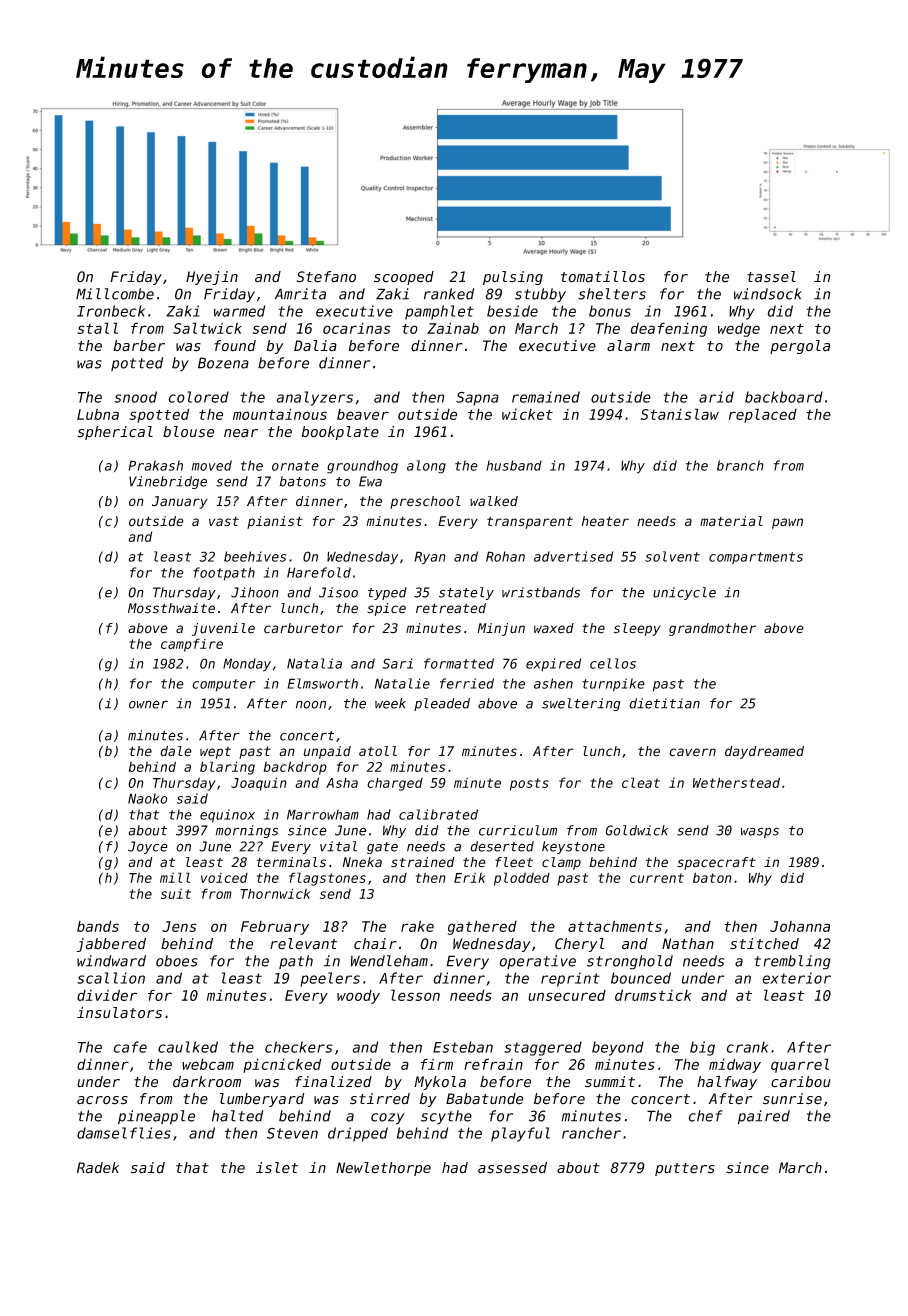 Image resolution: width=908 pixels, height=1316 pixels. Describe the element at coordinates (227, 768) in the screenshot. I see `blaring` at that location.
